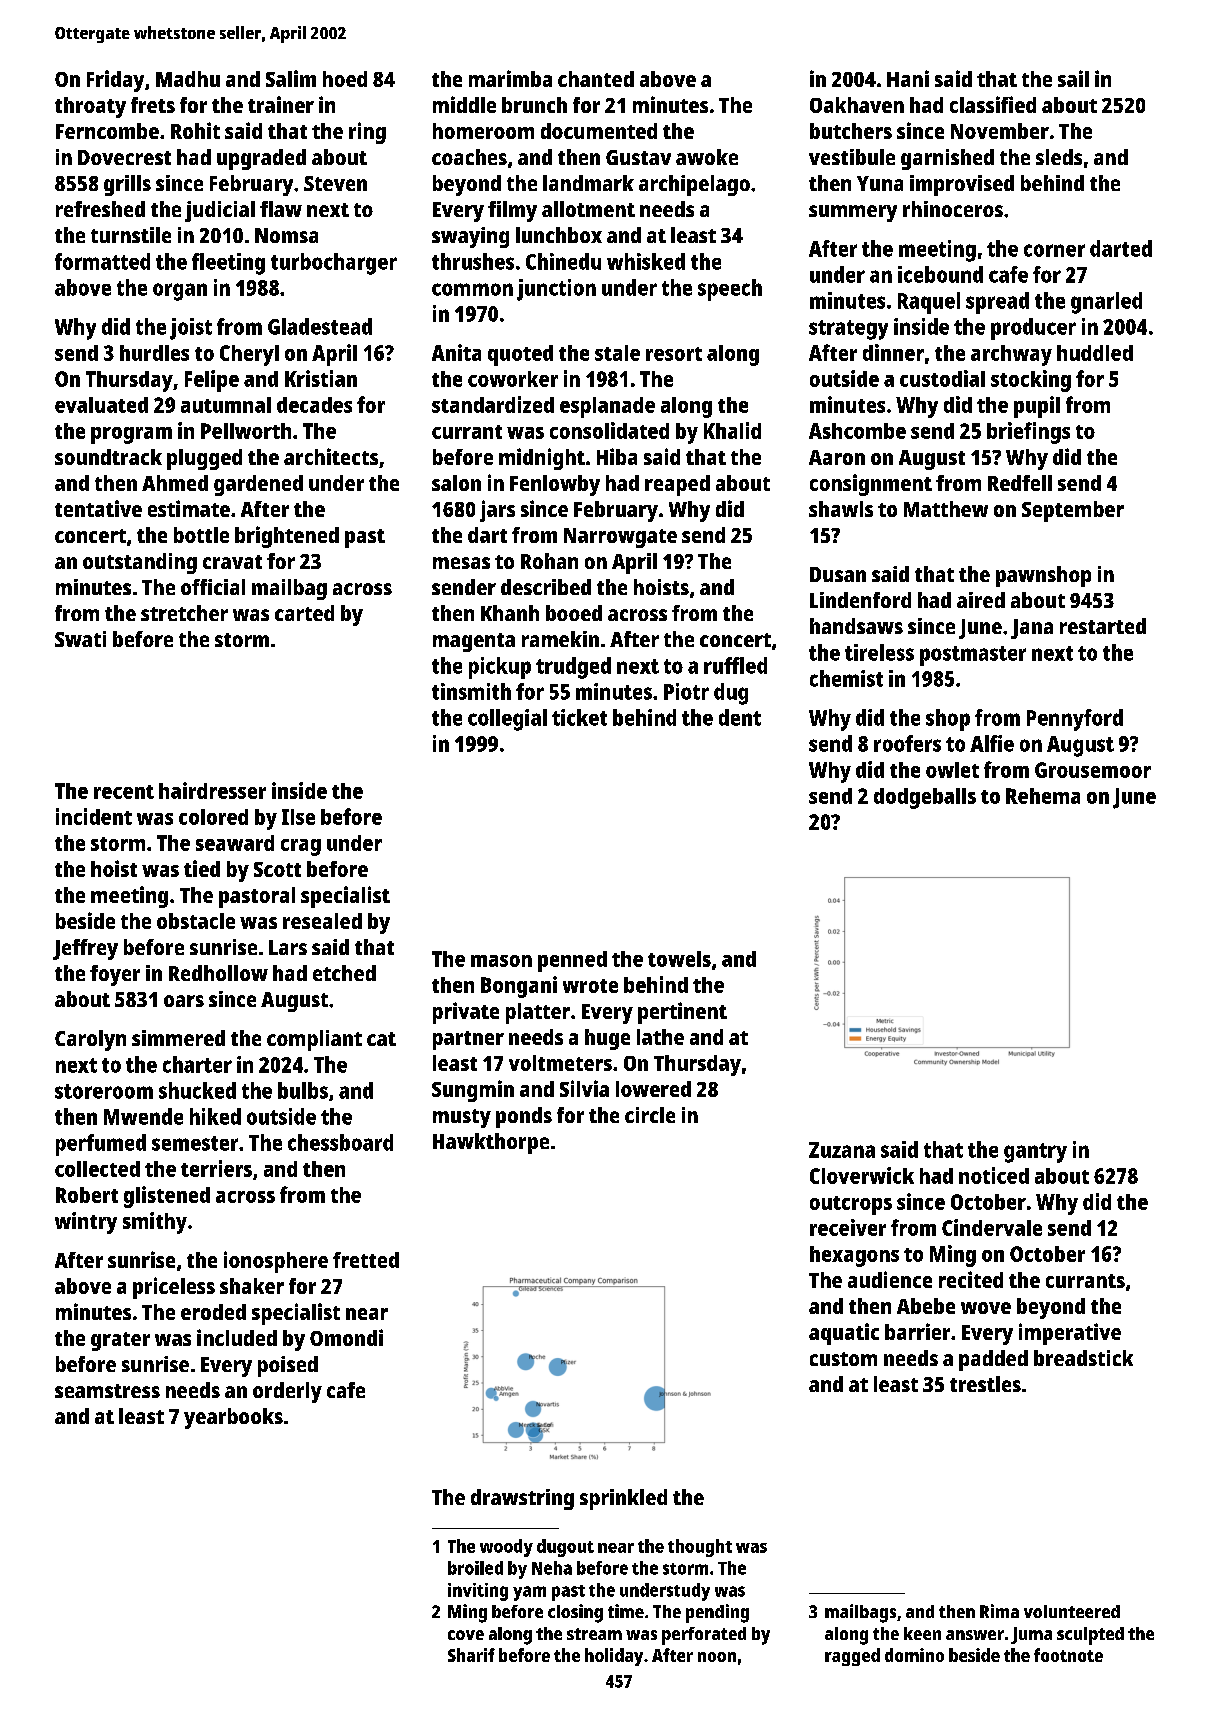 The width and height of the document is (1211, 1713). What do you see at coordinates (188, 79) in the document?
I see `Madhu` at bounding box center [188, 79].
